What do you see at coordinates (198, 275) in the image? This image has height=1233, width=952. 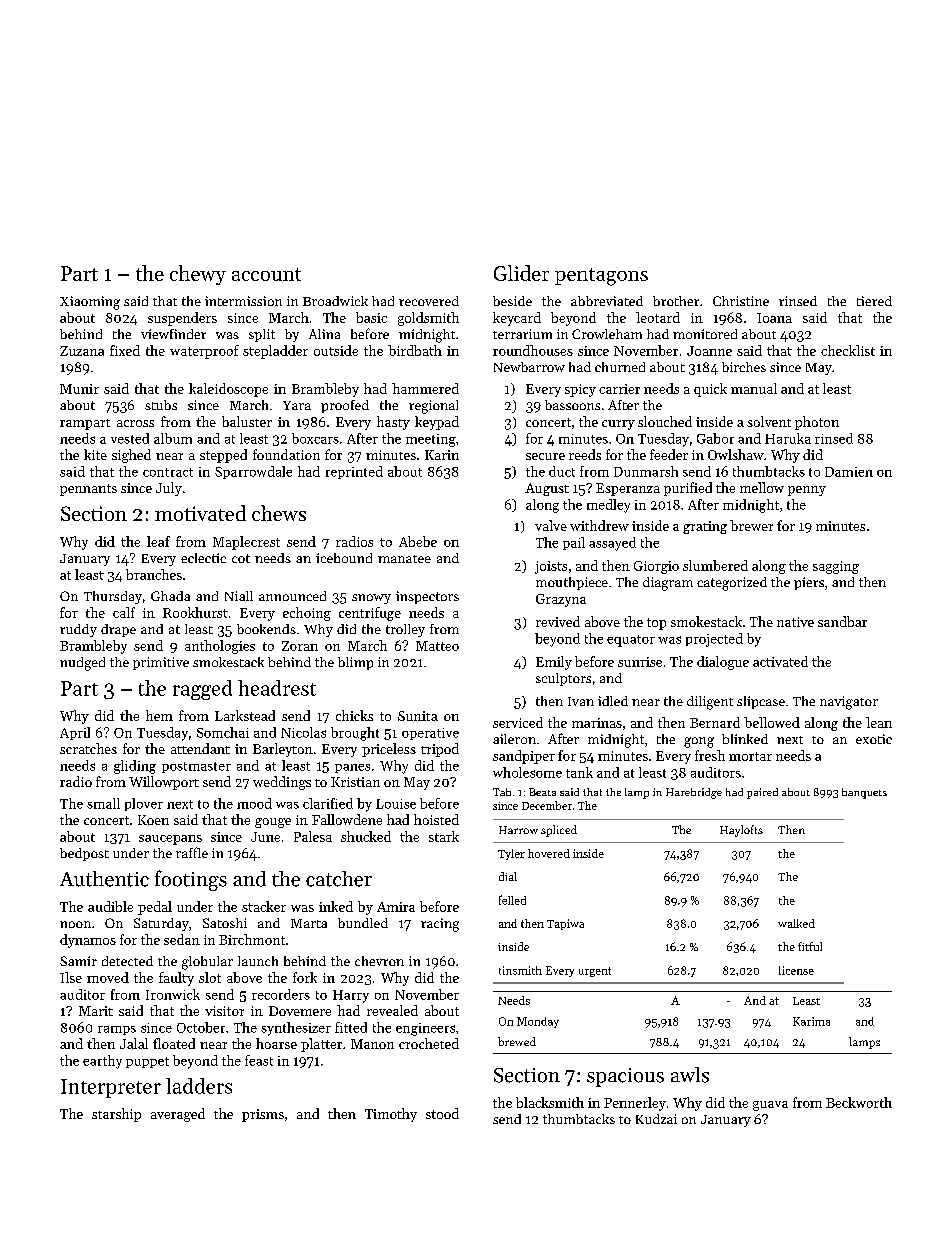 I see `chewy` at bounding box center [198, 275].
